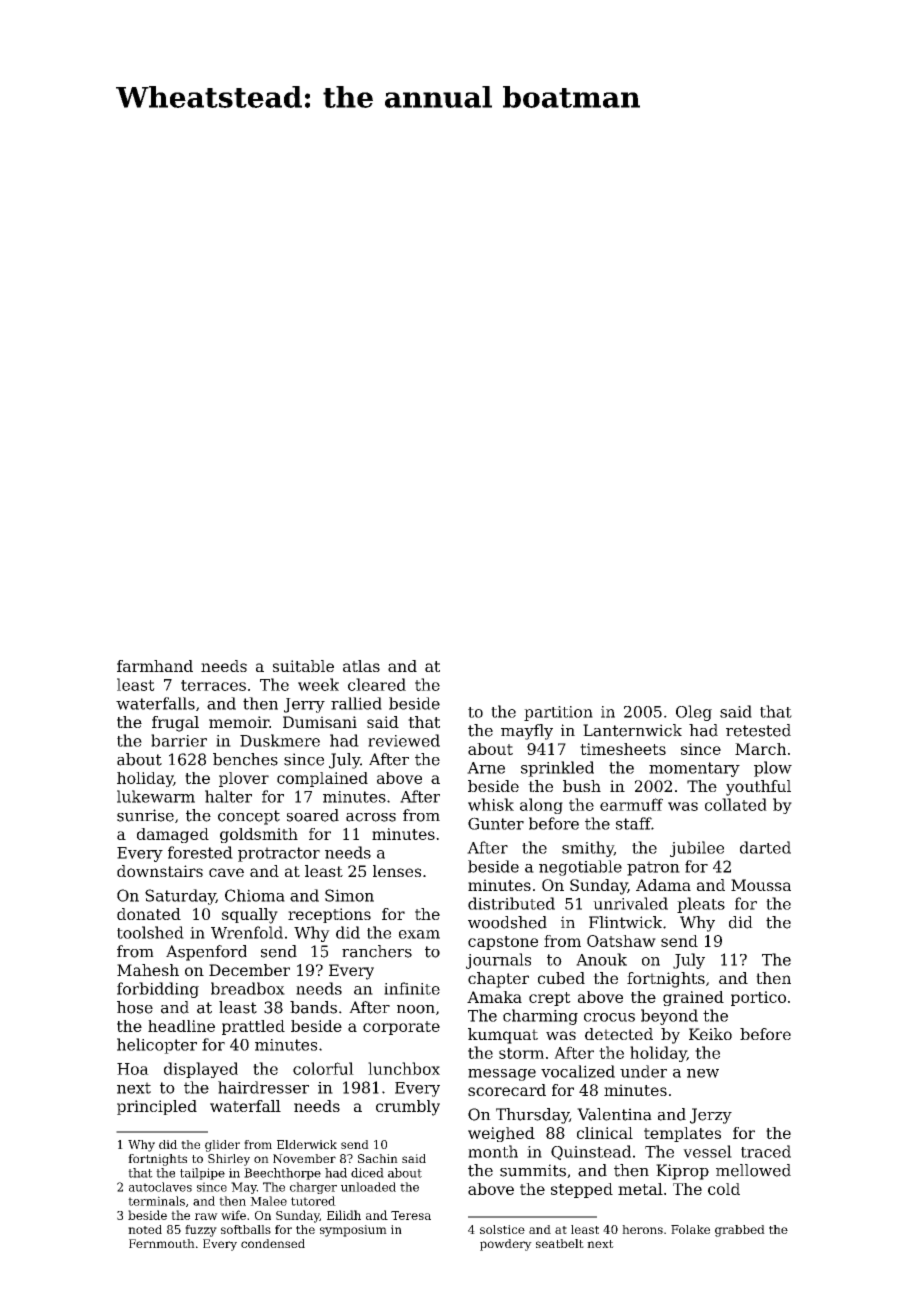 This image has height=1316, width=908. I want to click on Sachin, so click(378, 1158).
